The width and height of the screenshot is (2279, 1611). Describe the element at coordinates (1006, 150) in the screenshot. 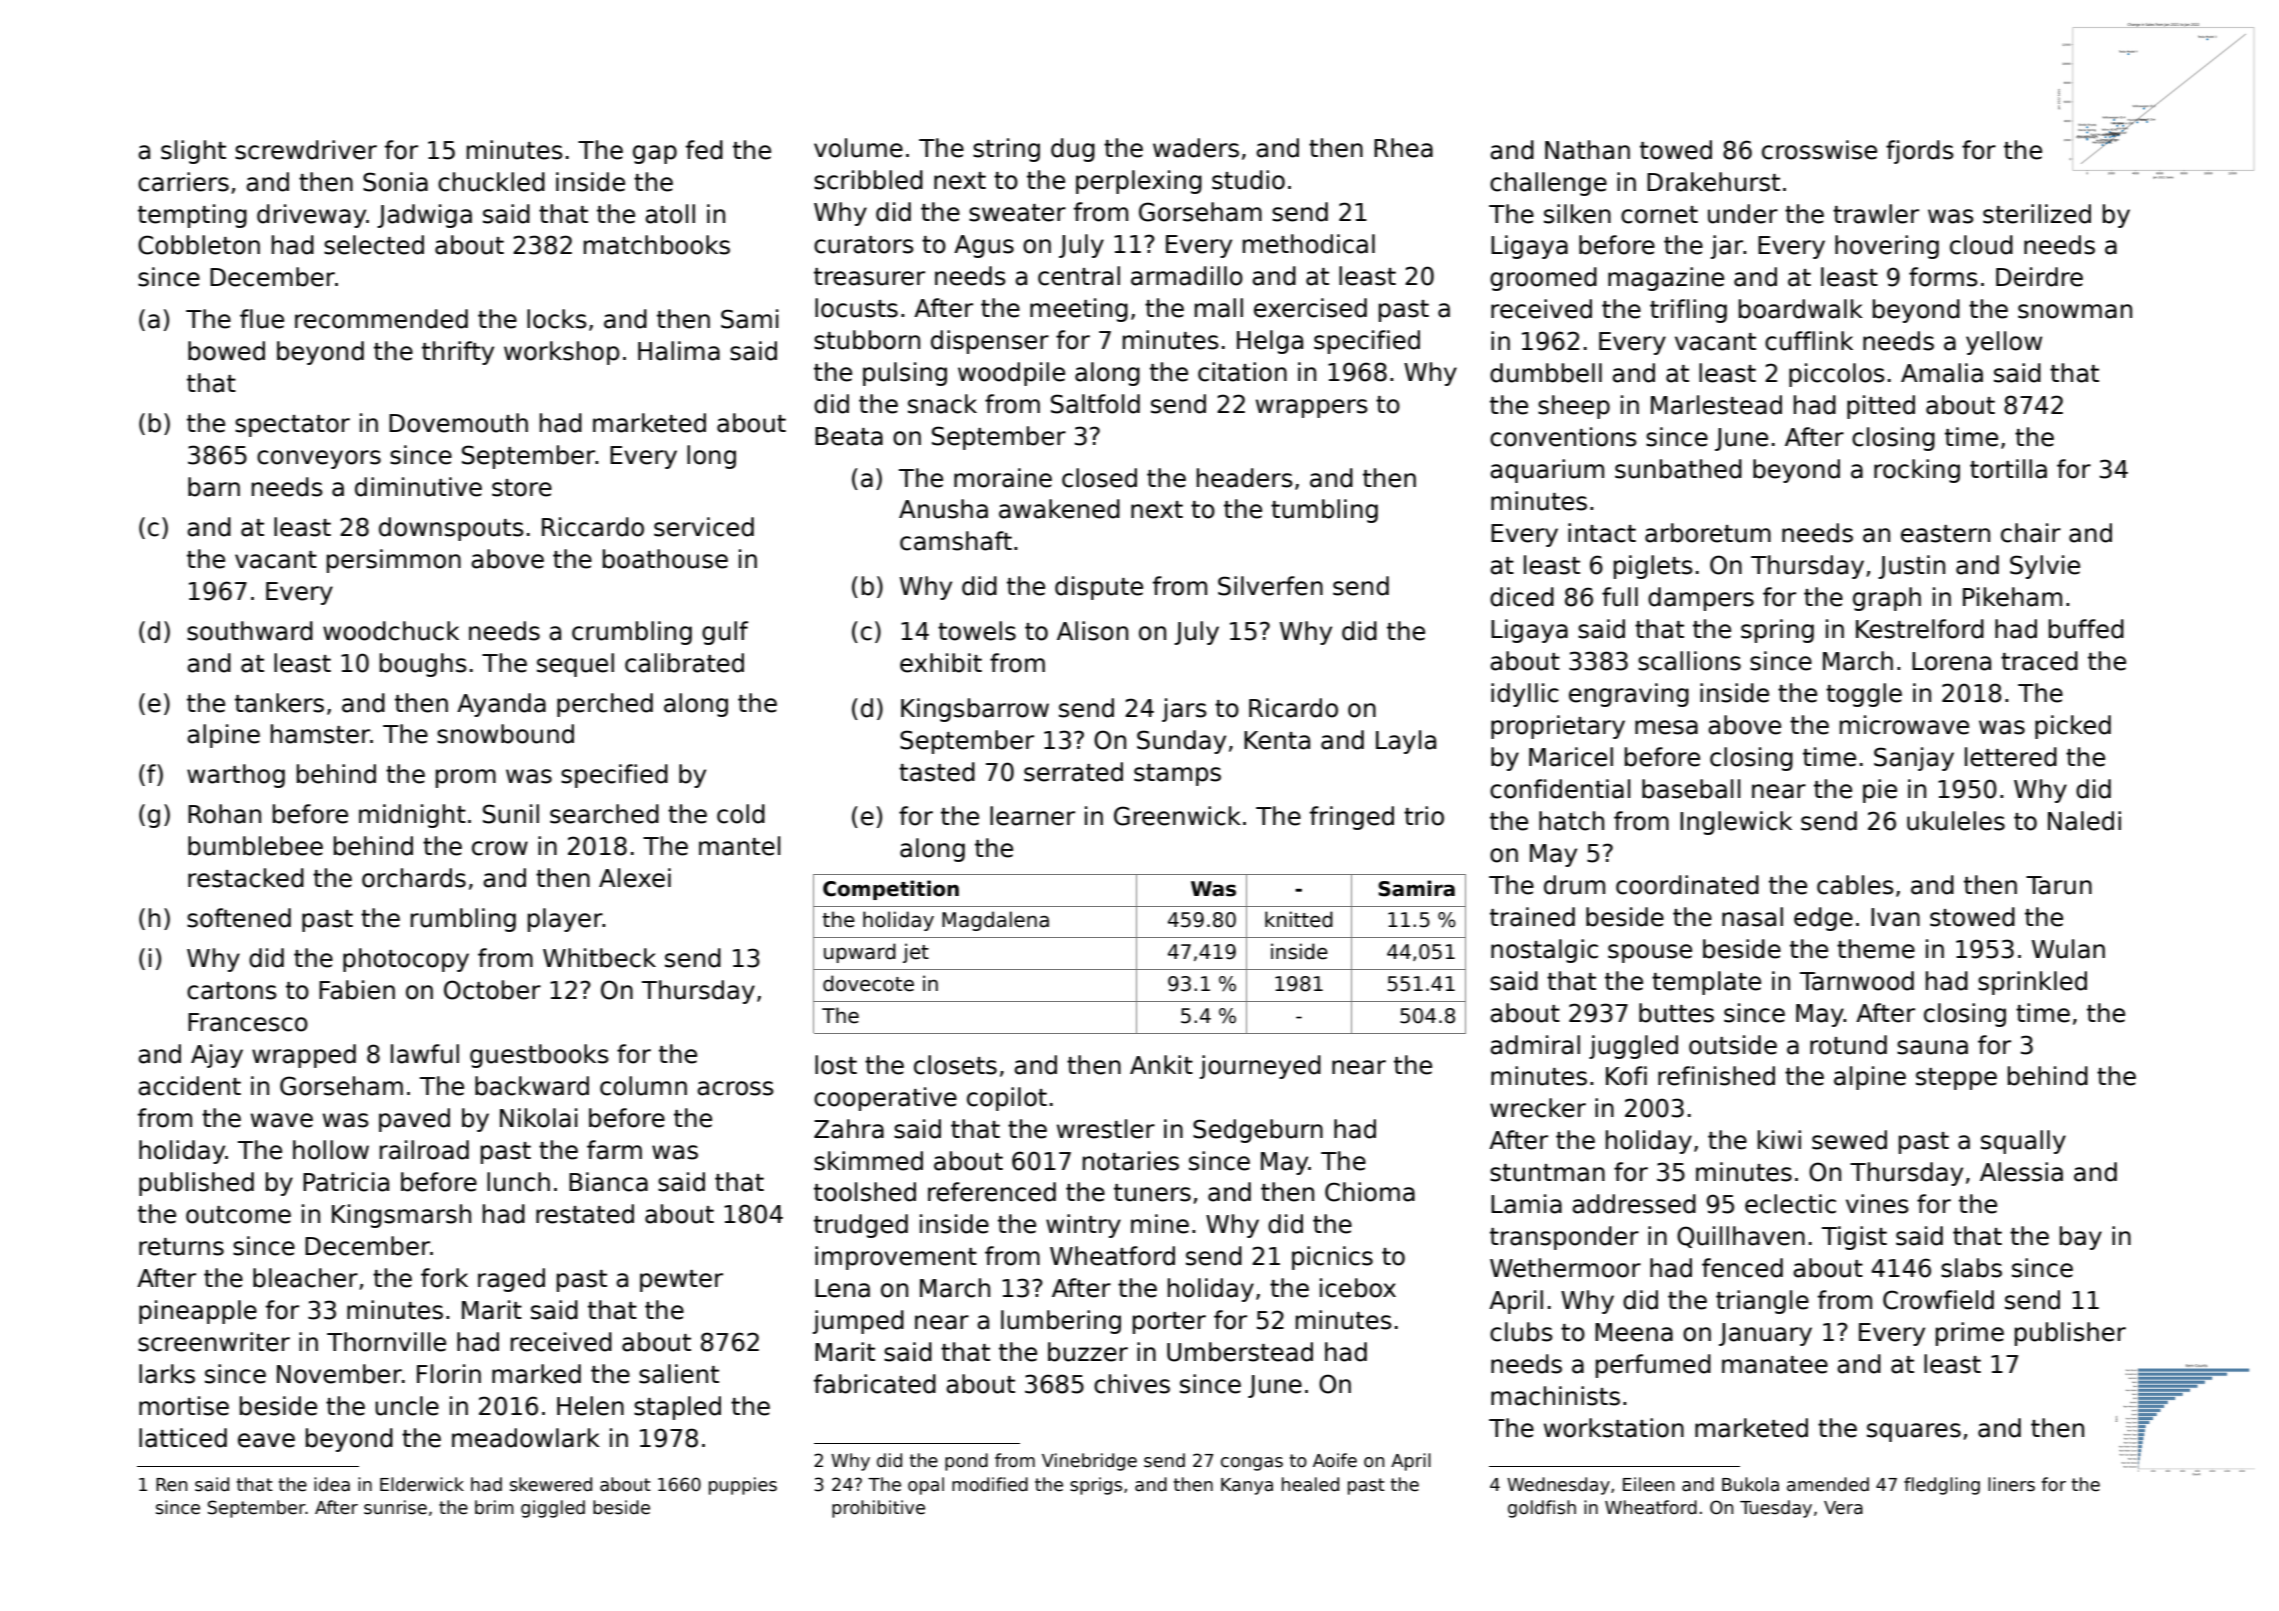

I see `string` at that location.
